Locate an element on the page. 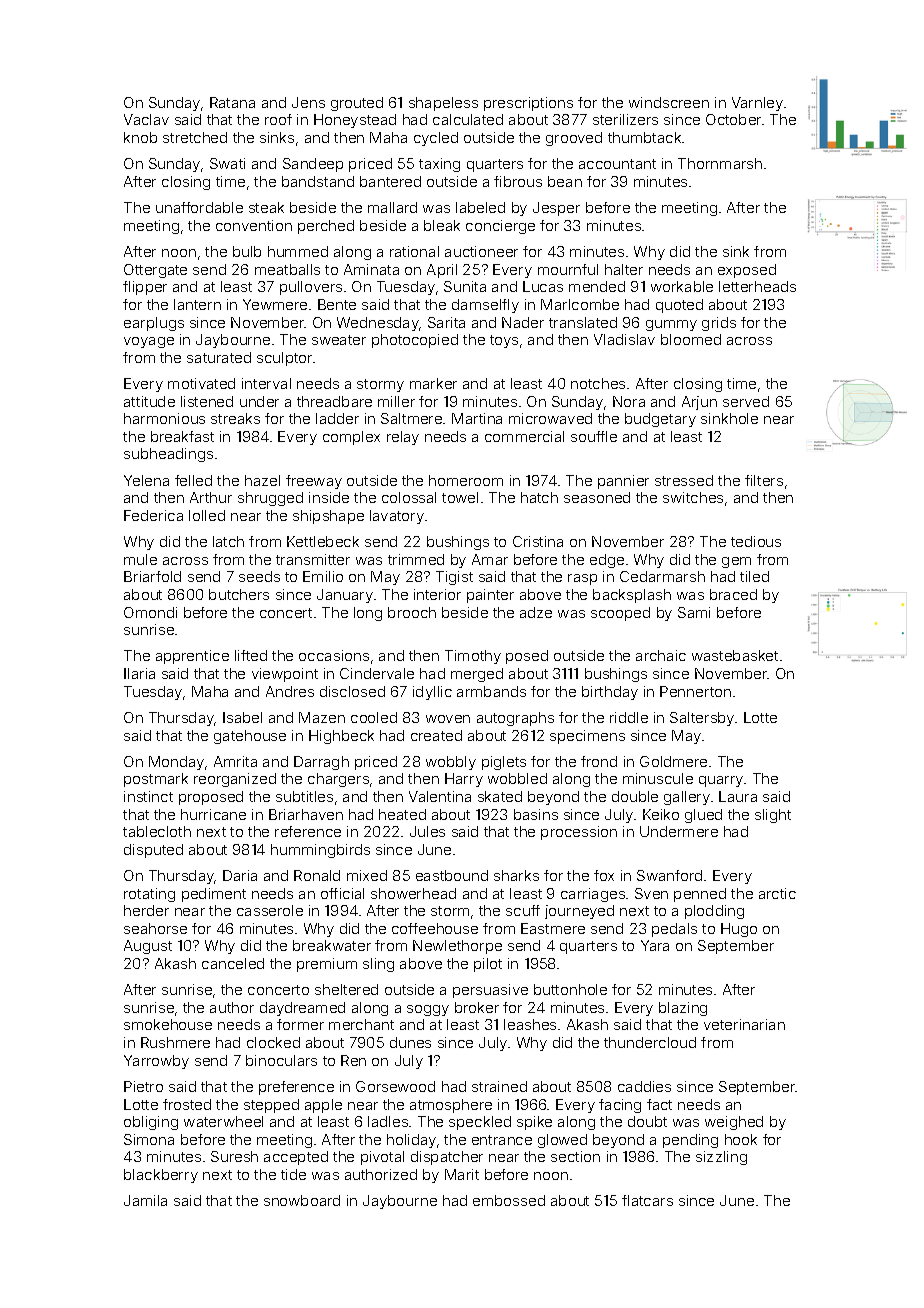 The height and width of the image is (1308, 924). trimmed is located at coordinates (416, 559).
